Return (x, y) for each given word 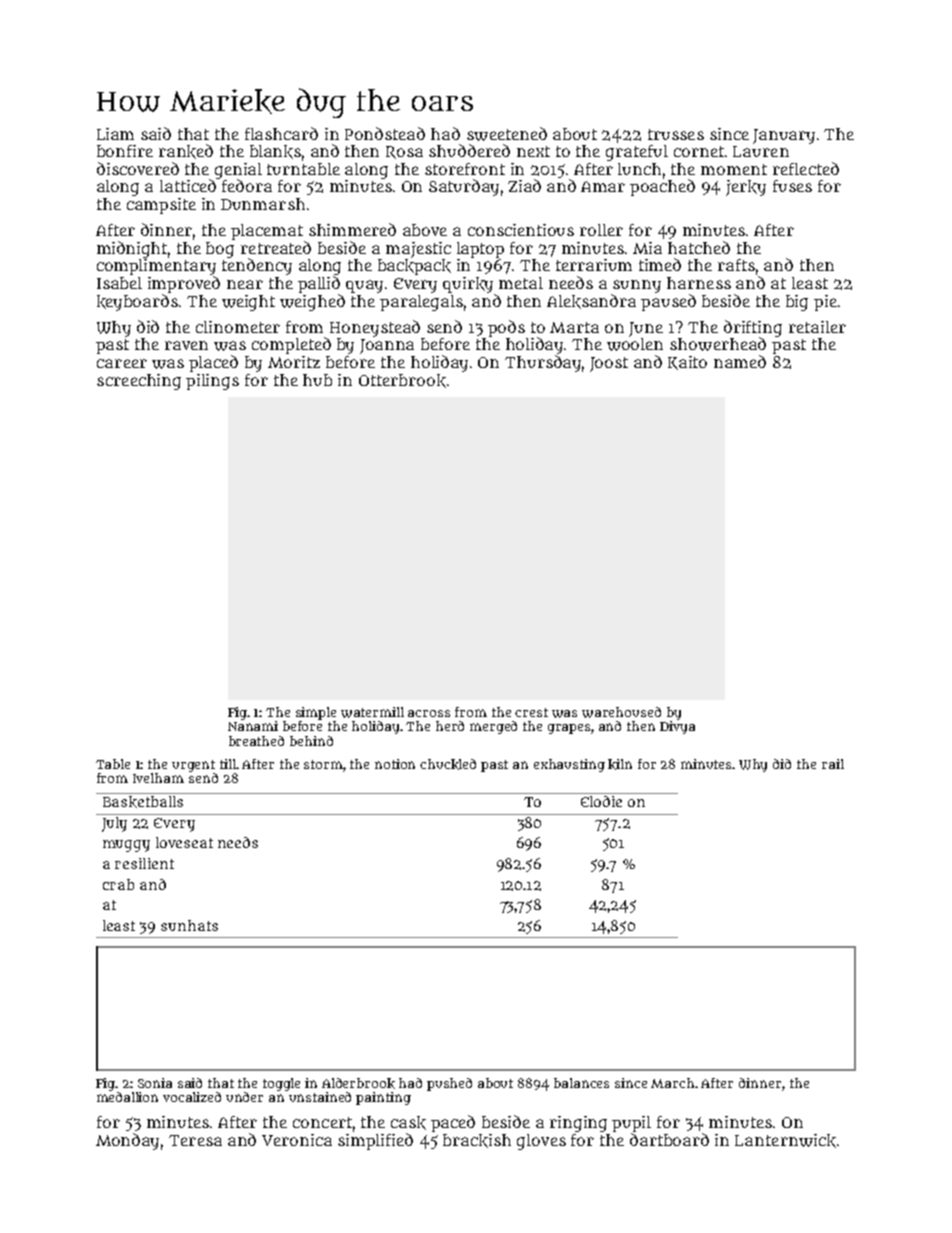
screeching (139, 382)
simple (316, 713)
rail (833, 764)
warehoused (621, 712)
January (784, 136)
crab (118, 884)
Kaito (687, 363)
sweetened (507, 134)
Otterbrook (402, 381)
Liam (115, 134)
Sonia (155, 1083)
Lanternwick (785, 1141)
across (429, 713)
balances (581, 1083)
